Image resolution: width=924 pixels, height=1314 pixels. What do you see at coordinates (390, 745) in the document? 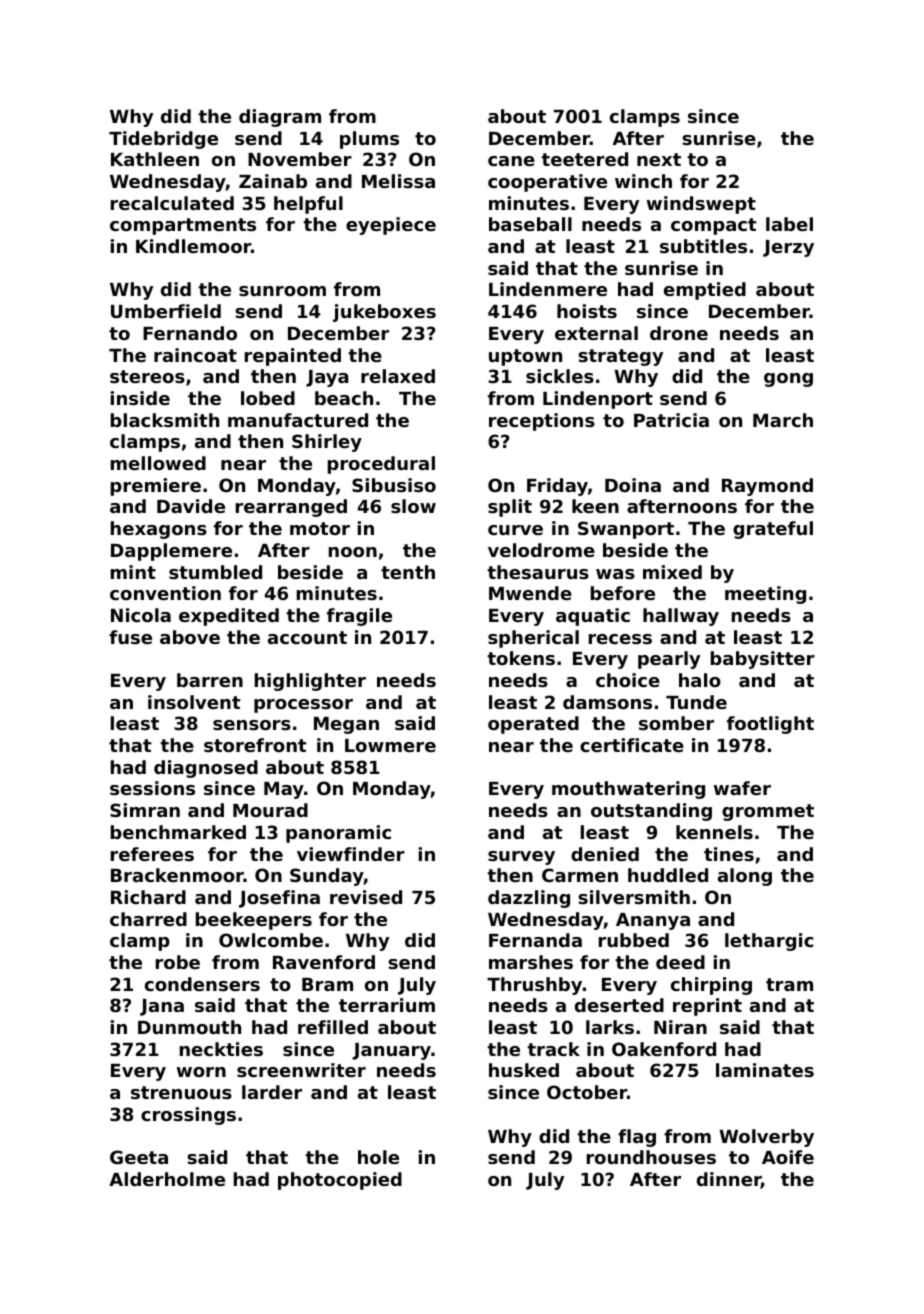
I see `Lowmere` at bounding box center [390, 745].
